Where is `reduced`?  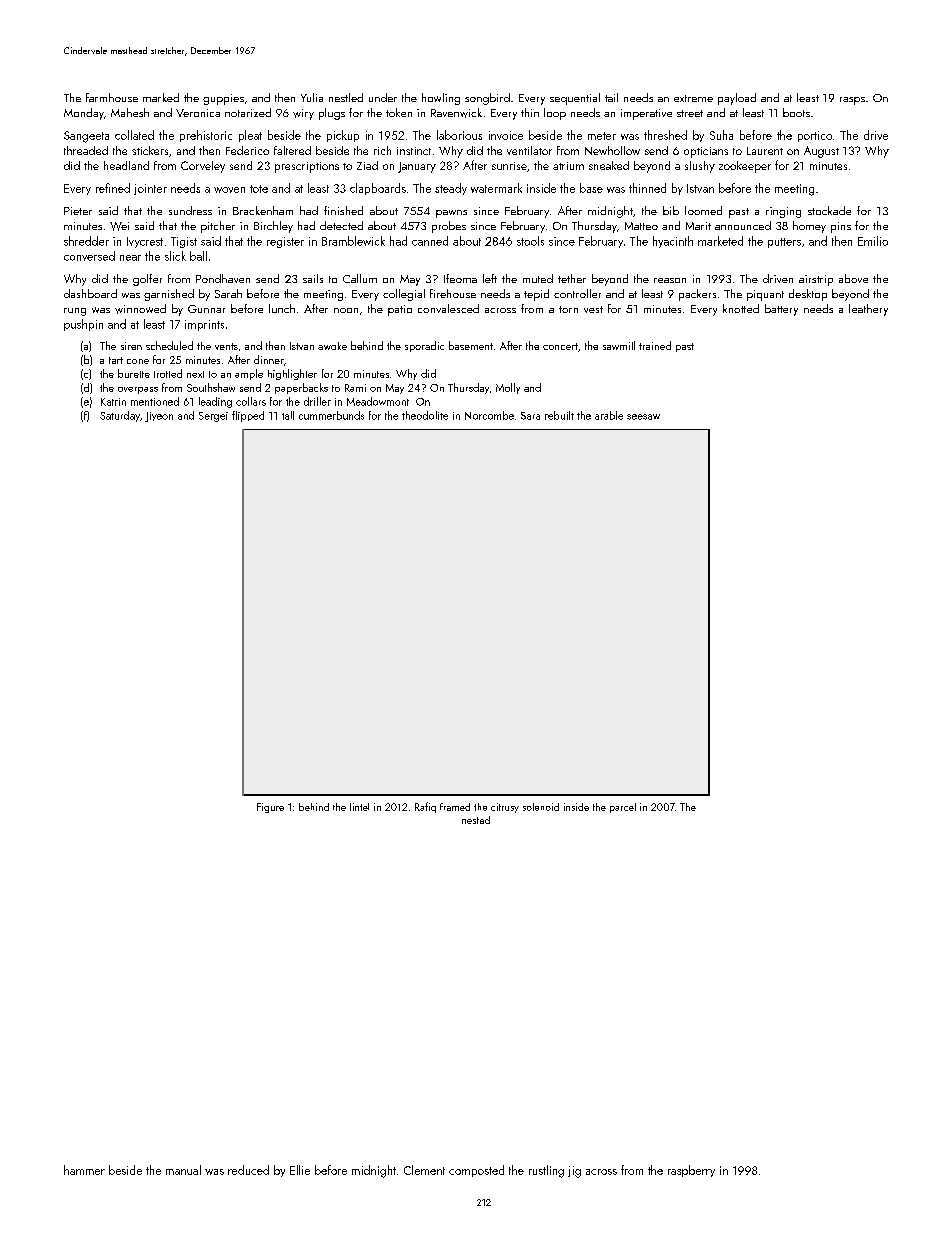 reduced is located at coordinates (248, 1170).
